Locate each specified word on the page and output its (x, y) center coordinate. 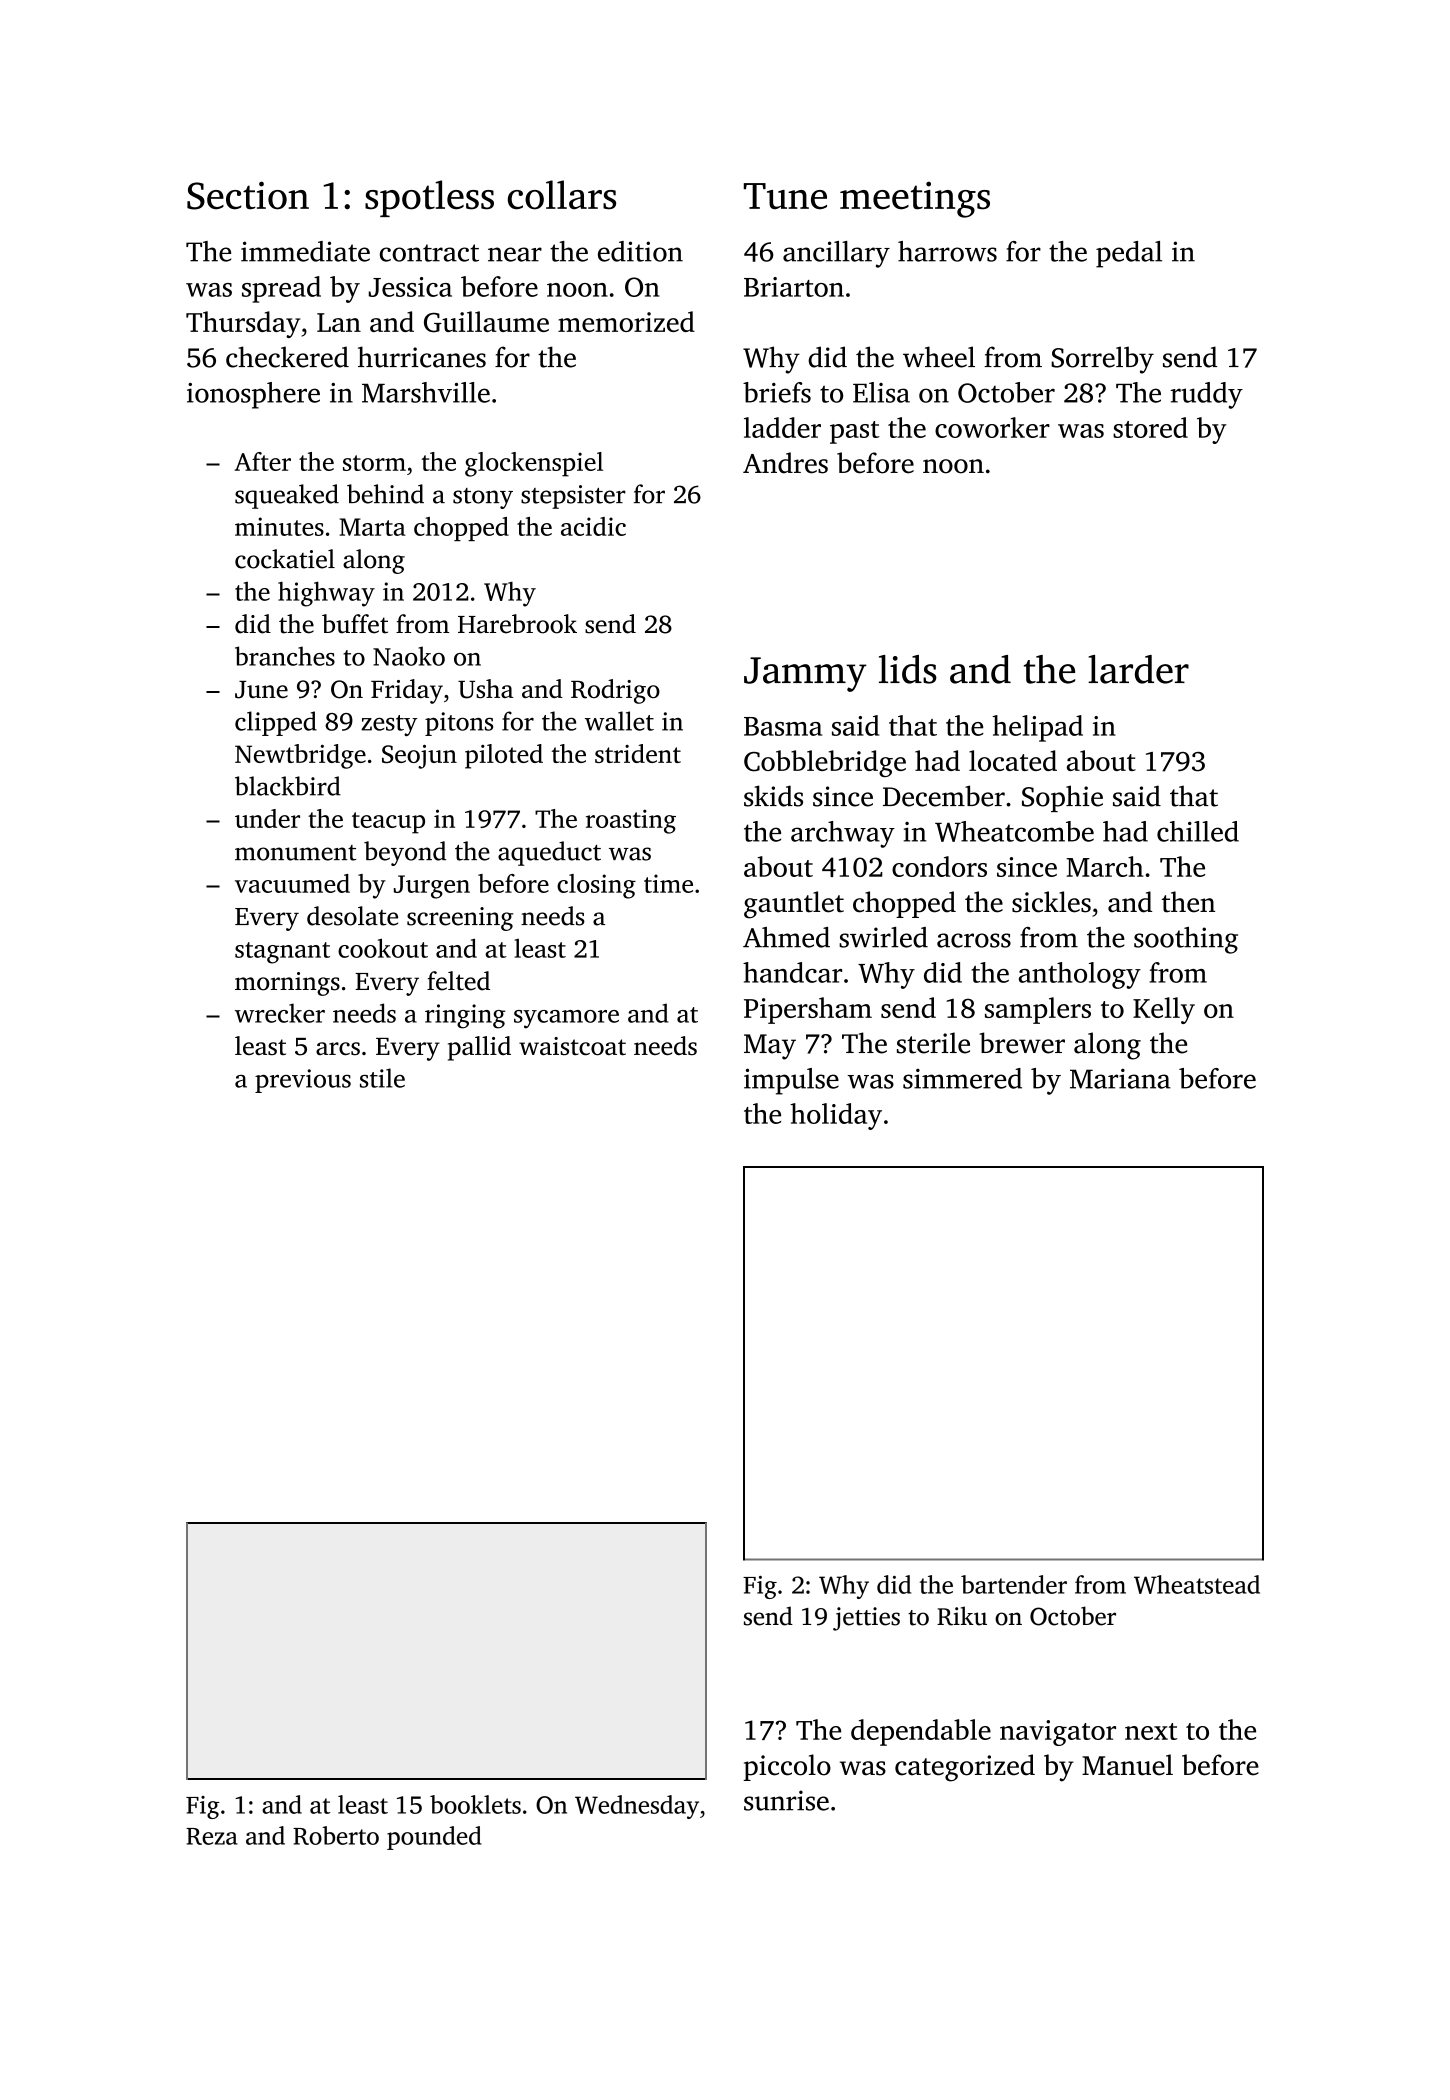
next (1151, 1731)
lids (908, 669)
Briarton (794, 287)
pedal (1129, 254)
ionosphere (253, 395)
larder (1138, 669)
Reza (212, 1836)
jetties (866, 1619)
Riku (962, 1616)
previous (303, 1081)
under (267, 818)
